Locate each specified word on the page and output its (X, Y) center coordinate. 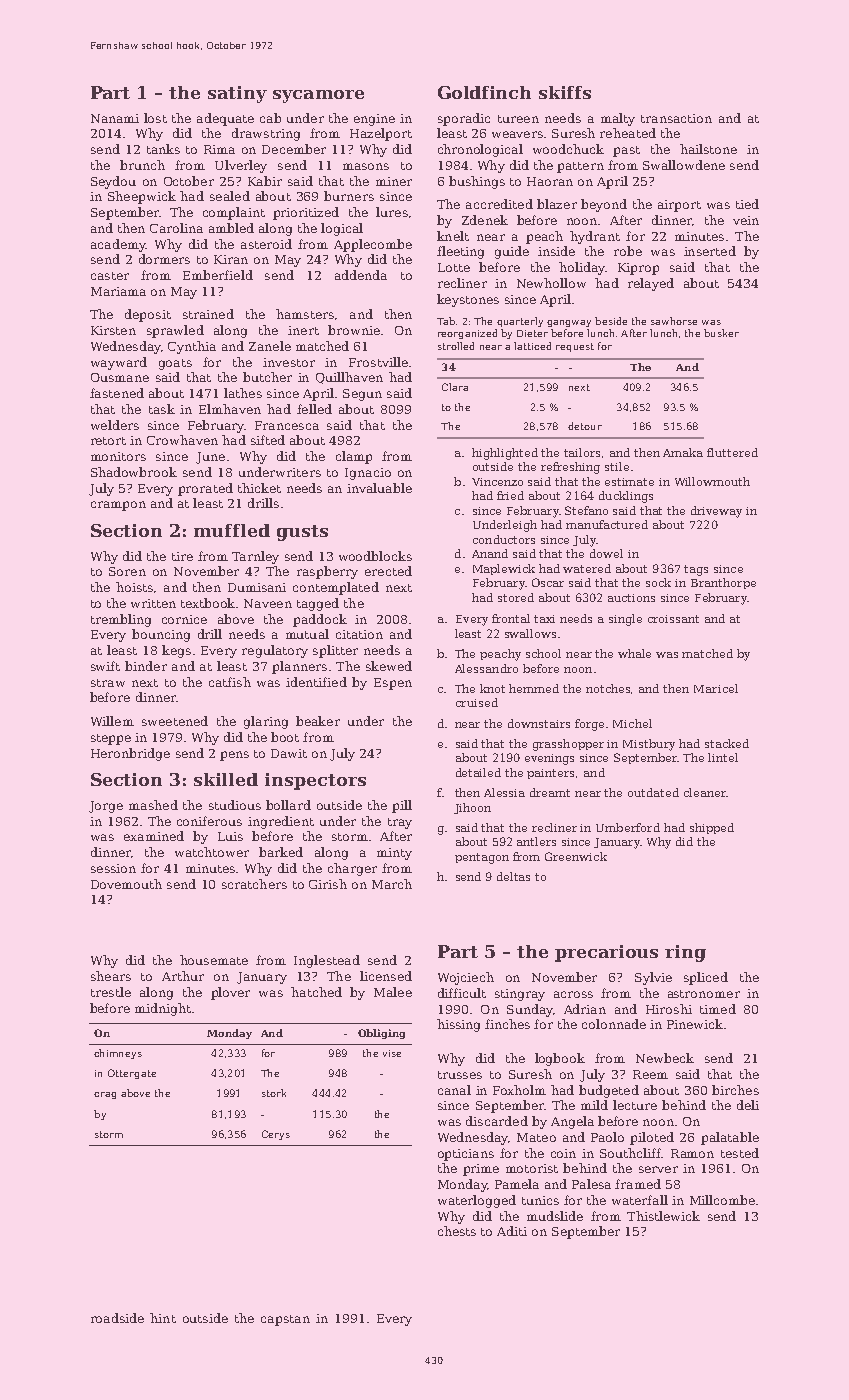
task (162, 409)
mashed (153, 805)
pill (402, 806)
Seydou (113, 182)
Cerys (276, 1135)
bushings (477, 182)
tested (740, 1153)
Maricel (716, 688)
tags (696, 570)
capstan (285, 1320)
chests (457, 1231)
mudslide (555, 1216)
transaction (676, 118)
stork (274, 1093)
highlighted (505, 454)
